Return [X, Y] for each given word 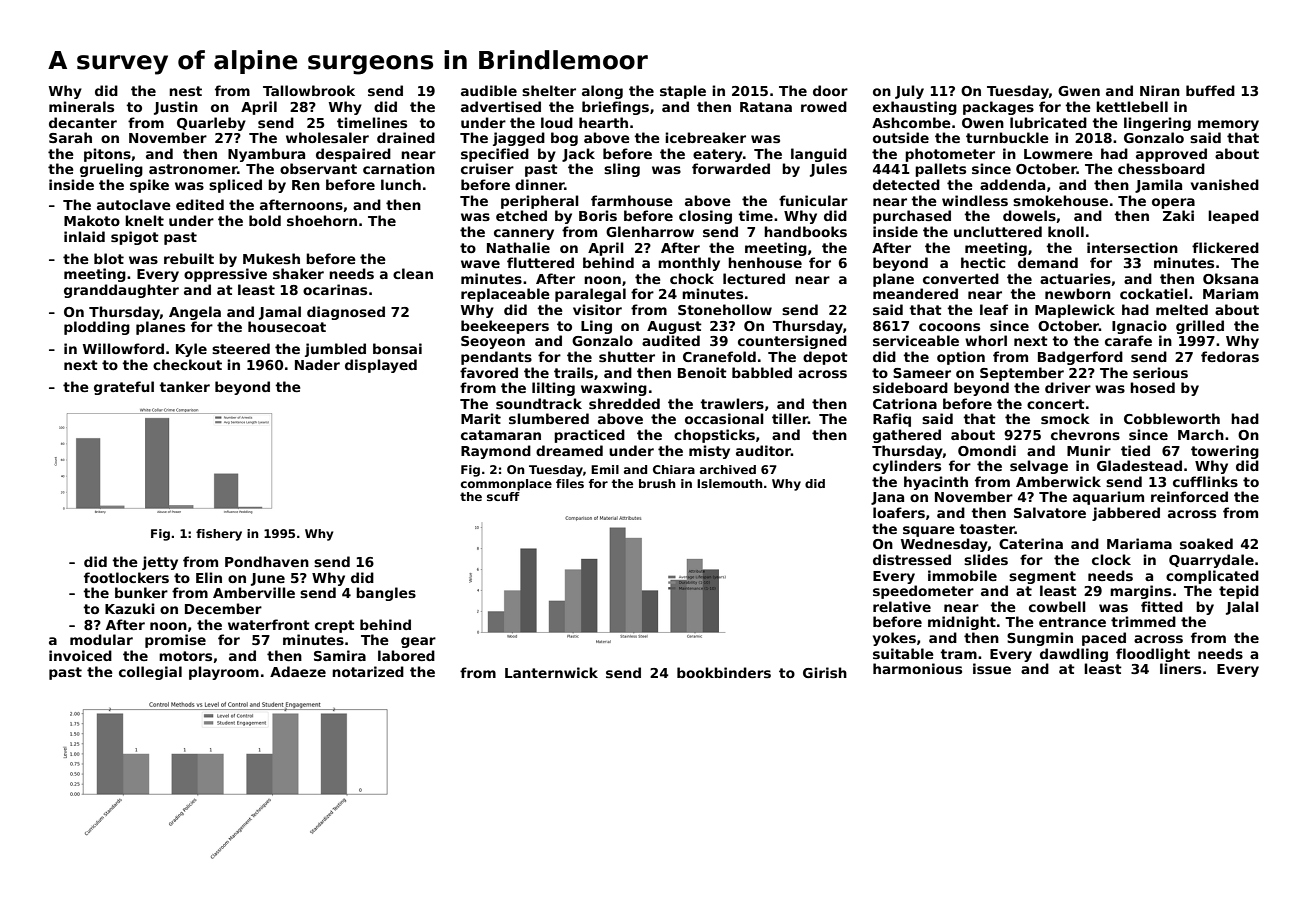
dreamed [569, 450]
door [830, 90]
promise [175, 641]
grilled [1200, 327]
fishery [219, 535]
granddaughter [121, 291]
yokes [894, 639]
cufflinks [1205, 481]
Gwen [1079, 91]
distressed [912, 559]
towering [1225, 452]
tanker [184, 386]
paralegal [590, 295]
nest [185, 91]
